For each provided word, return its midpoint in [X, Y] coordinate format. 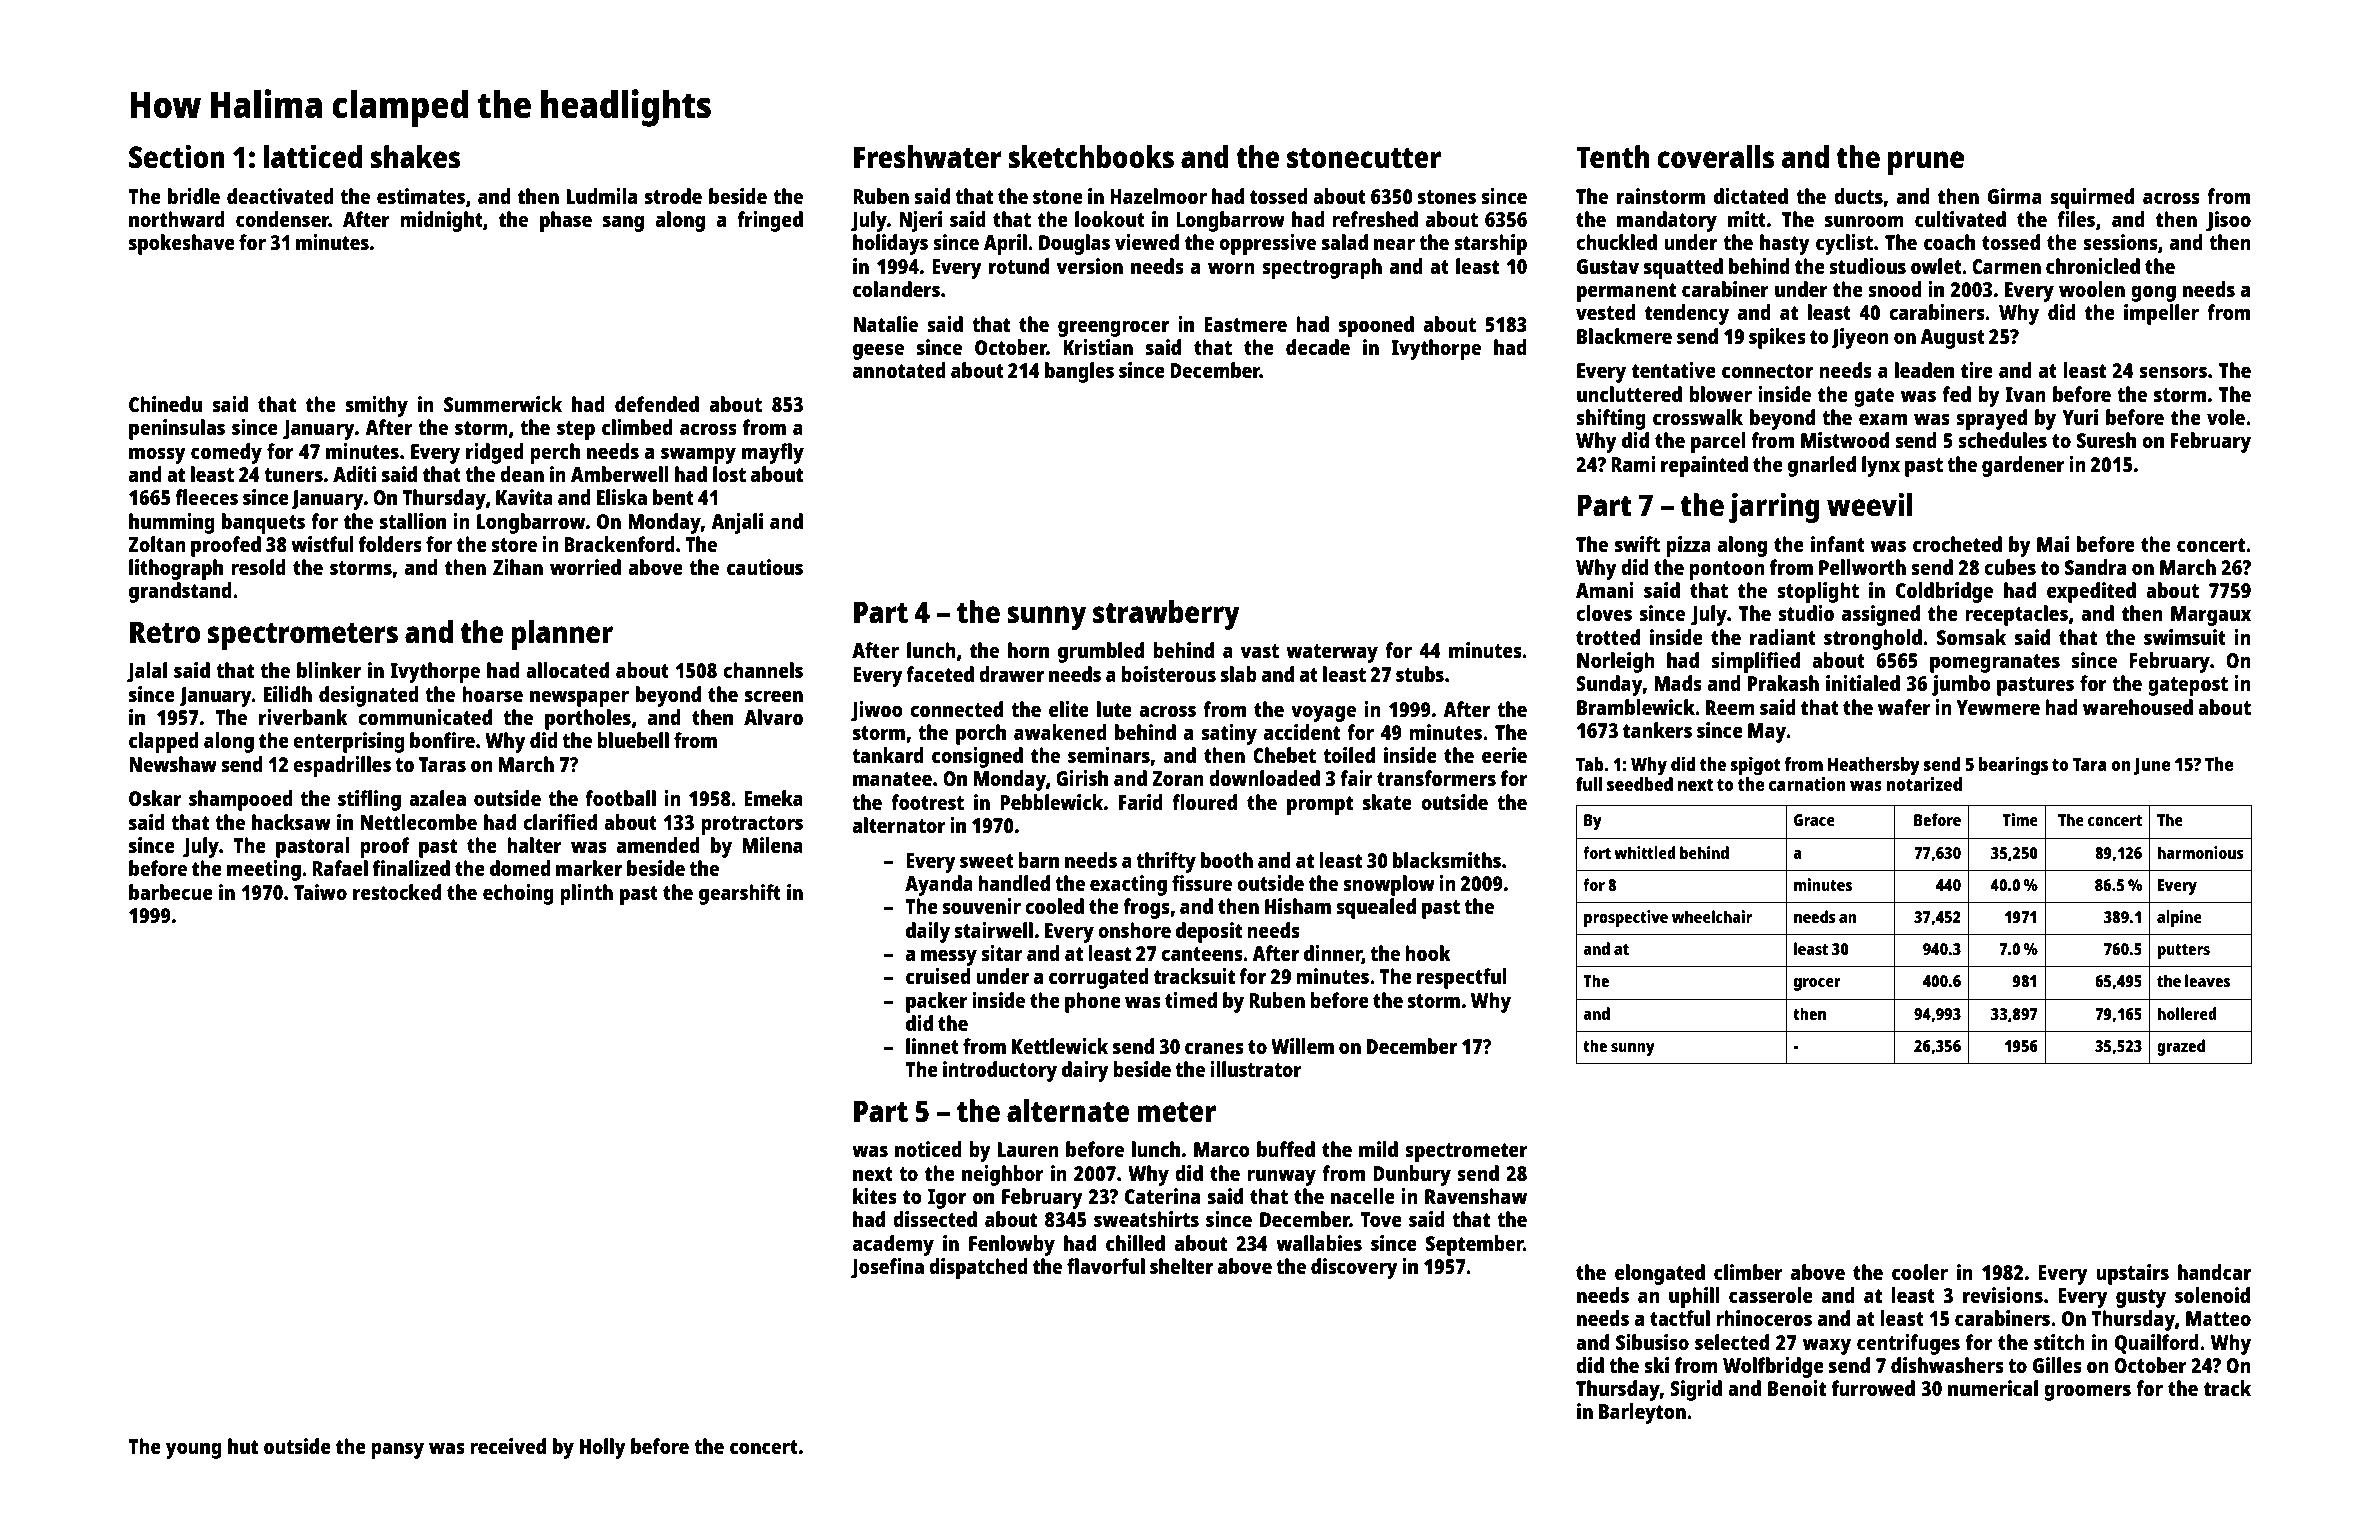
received [508, 1446]
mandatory [1667, 221]
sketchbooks [1091, 157]
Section [177, 156]
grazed [2181, 1047]
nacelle [1363, 1196]
